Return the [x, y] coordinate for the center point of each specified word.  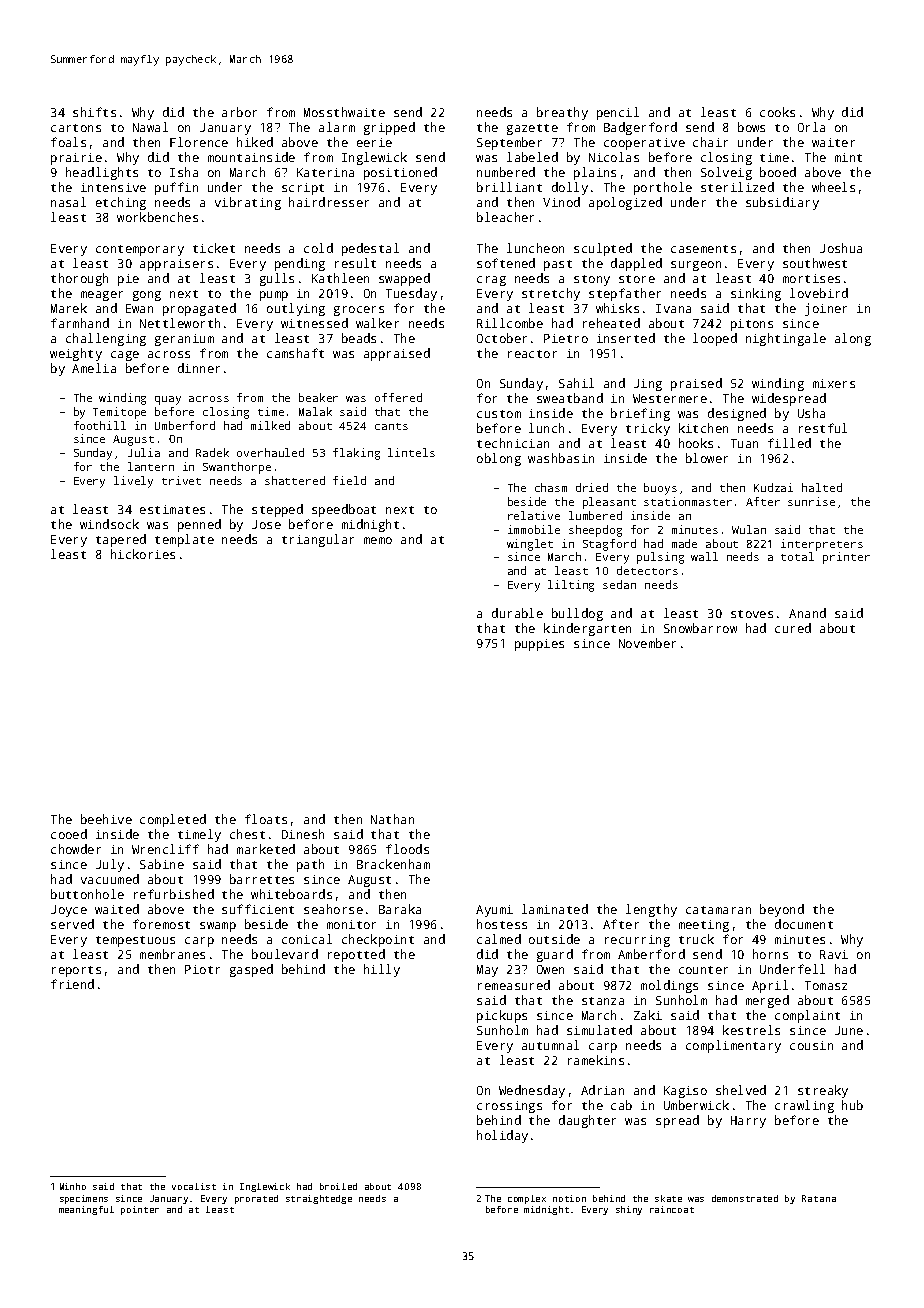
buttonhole [87, 894]
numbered [506, 172]
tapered [121, 540]
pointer [140, 1210]
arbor [239, 112]
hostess [502, 924]
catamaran [718, 910]
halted [822, 487]
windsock [109, 524]
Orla [811, 127]
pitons [752, 325]
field [349, 480]
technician [513, 443]
